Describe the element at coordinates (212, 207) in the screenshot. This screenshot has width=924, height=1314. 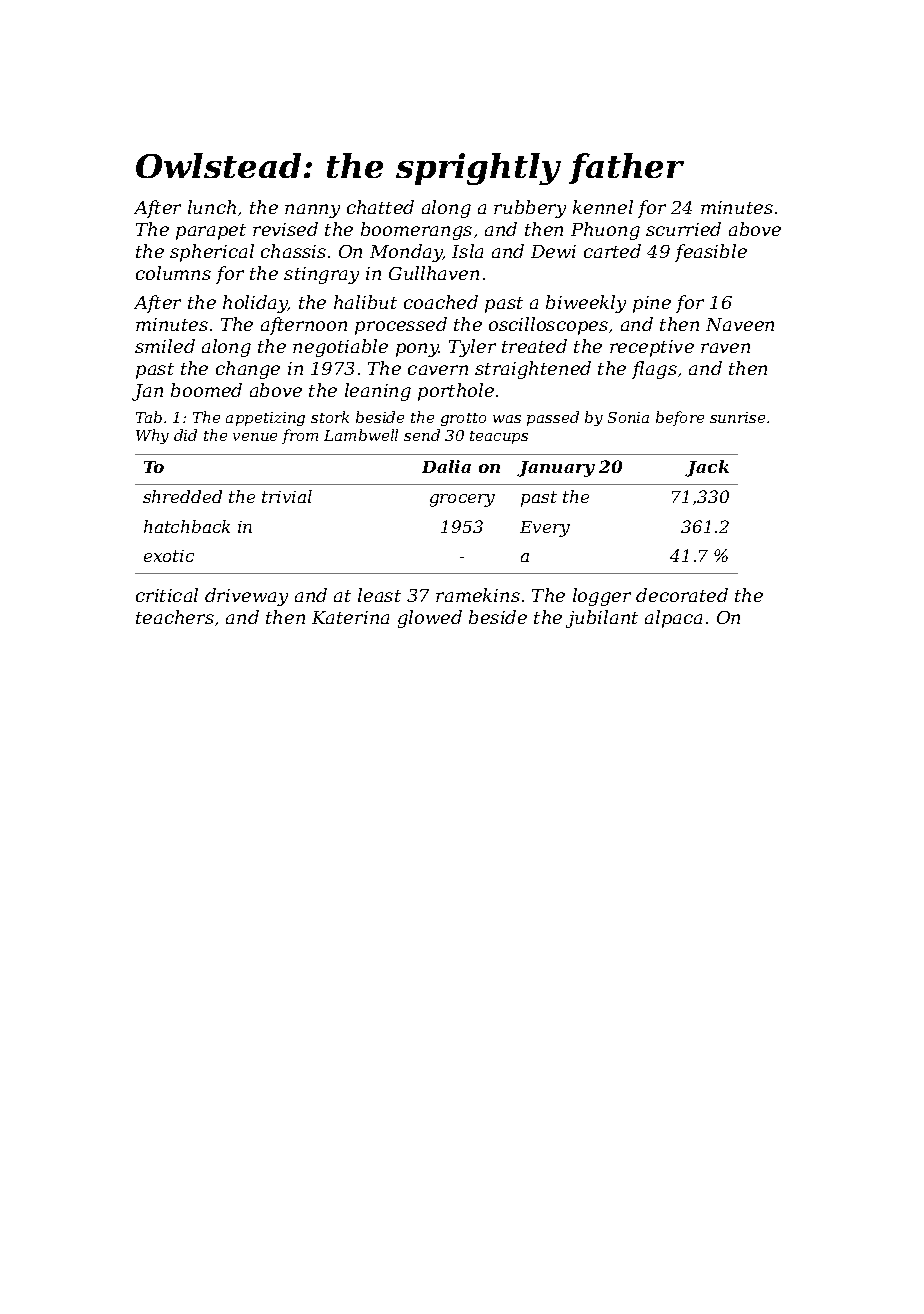
I see `lunch` at that location.
